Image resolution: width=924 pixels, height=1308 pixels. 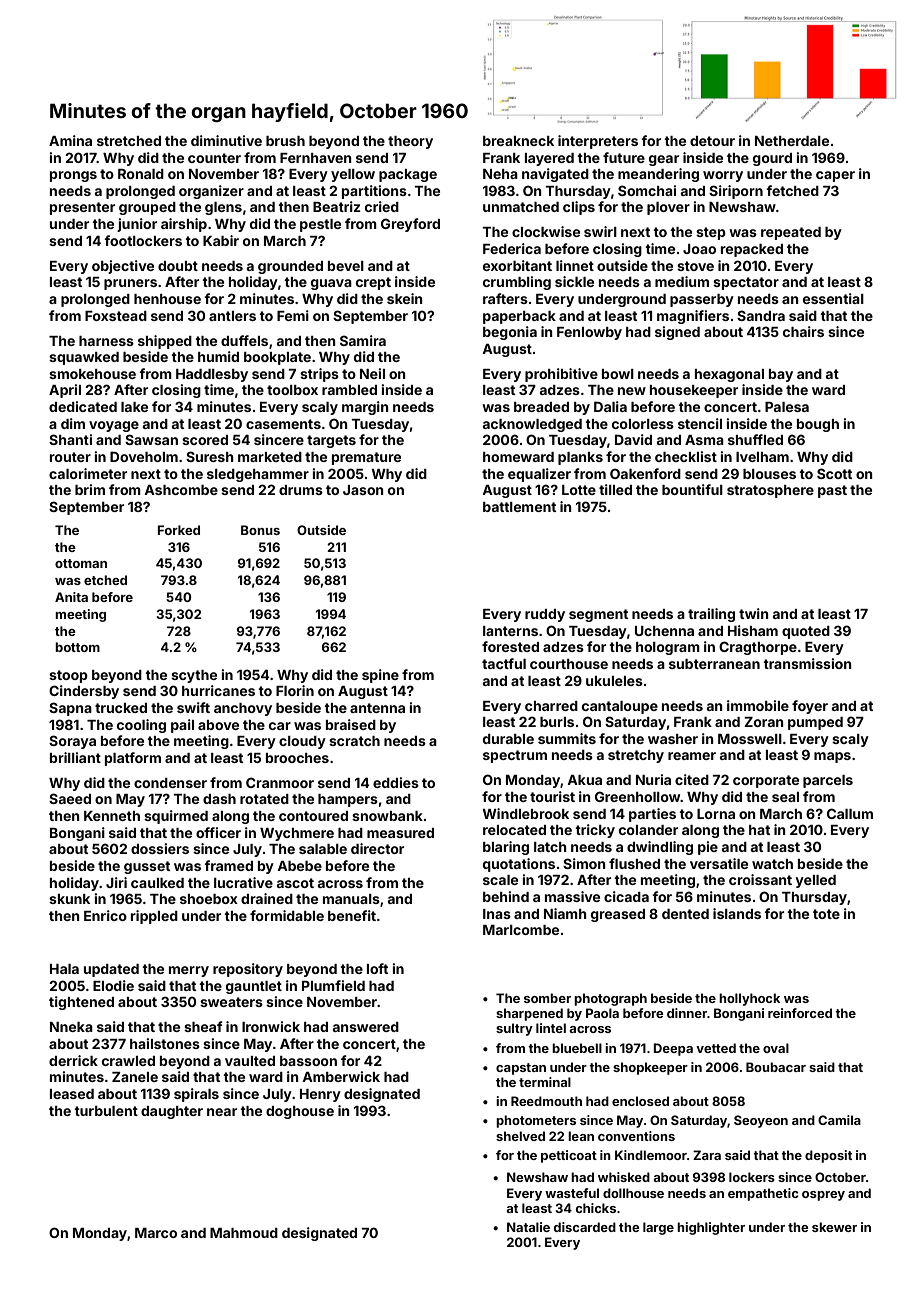 I want to click on pumped, so click(x=815, y=723).
